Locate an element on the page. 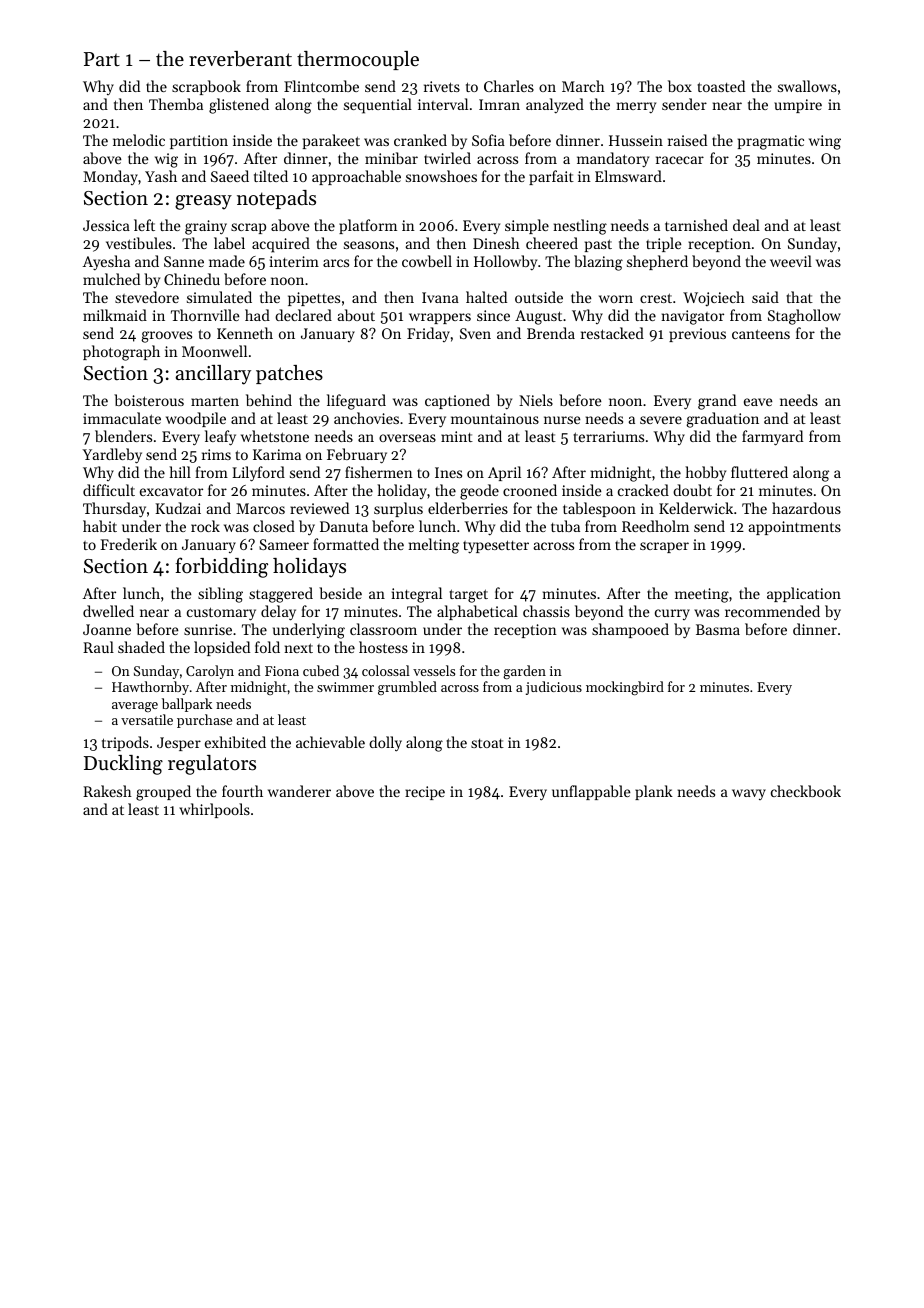 The image size is (924, 1308). parfait is located at coordinates (551, 177).
